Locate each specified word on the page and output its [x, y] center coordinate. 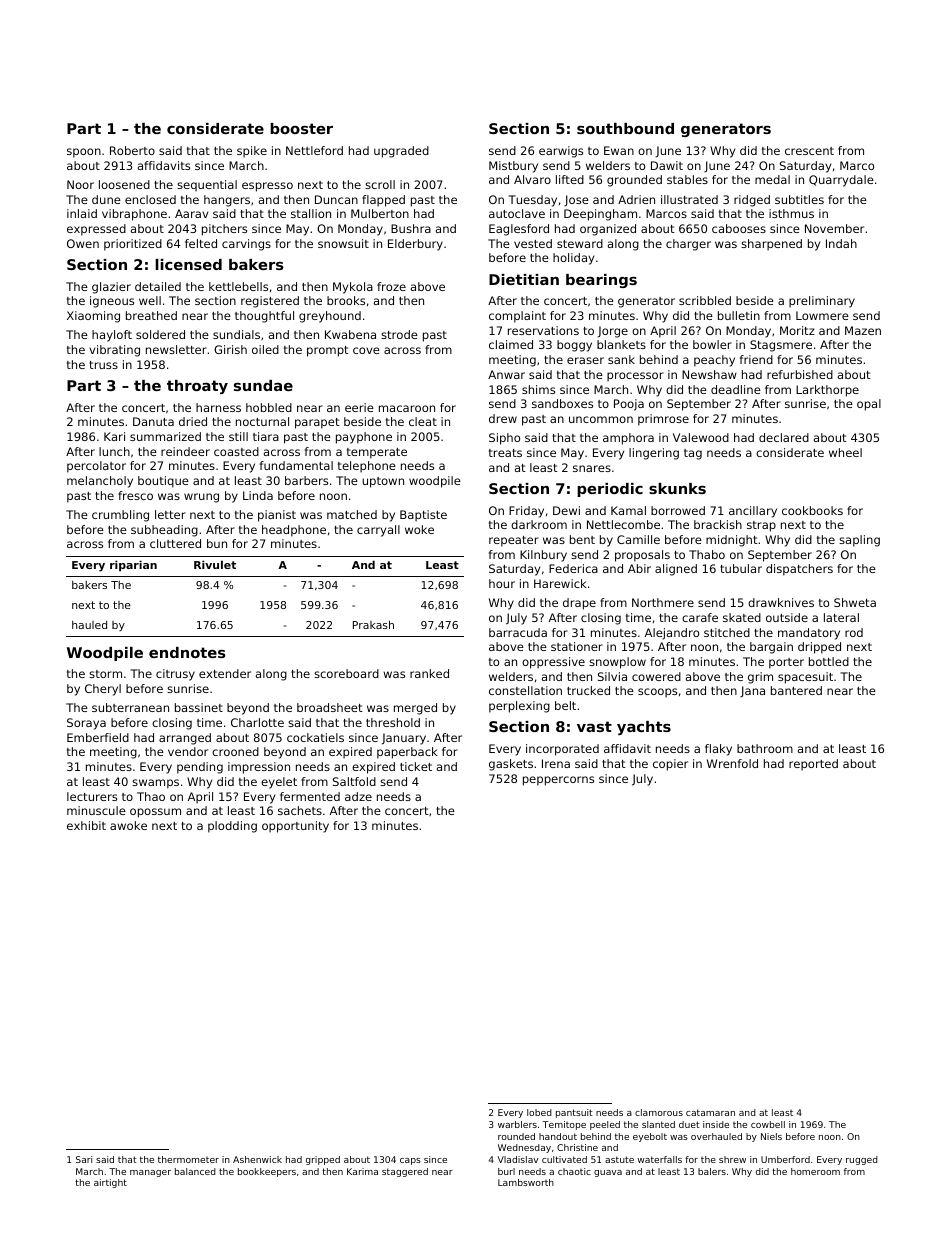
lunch [114, 451]
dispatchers [799, 570]
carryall [378, 531]
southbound [625, 128]
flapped [383, 201]
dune [106, 199]
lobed [539, 1112]
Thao [151, 796]
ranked [429, 673]
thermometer [188, 1159]
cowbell [768, 1124]
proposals [642, 556]
